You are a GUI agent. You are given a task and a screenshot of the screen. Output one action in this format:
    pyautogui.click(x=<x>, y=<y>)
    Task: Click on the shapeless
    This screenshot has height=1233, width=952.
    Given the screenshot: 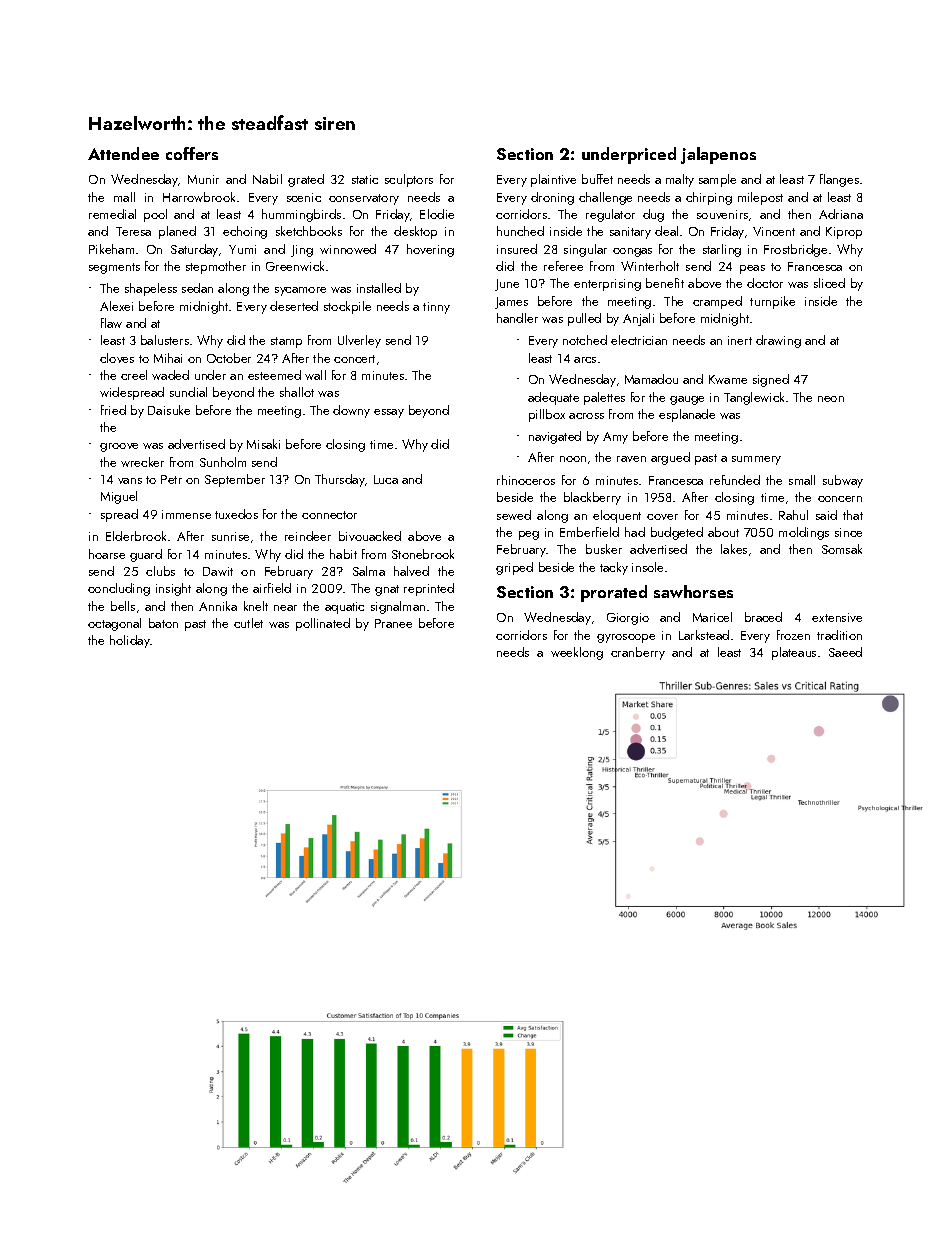 What is the action you would take?
    pyautogui.click(x=151, y=289)
